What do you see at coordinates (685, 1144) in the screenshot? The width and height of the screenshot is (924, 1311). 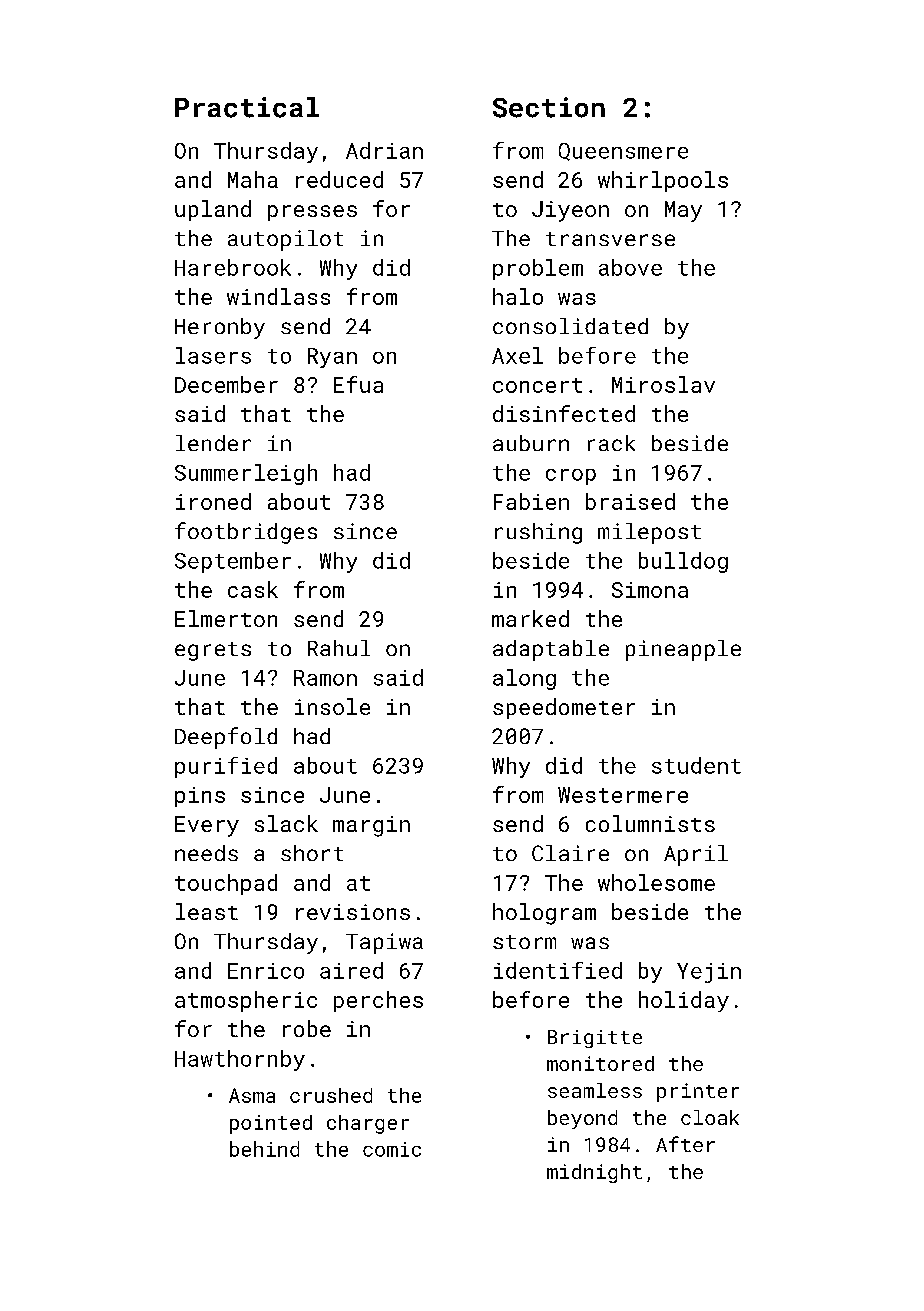 I see `After` at bounding box center [685, 1144].
